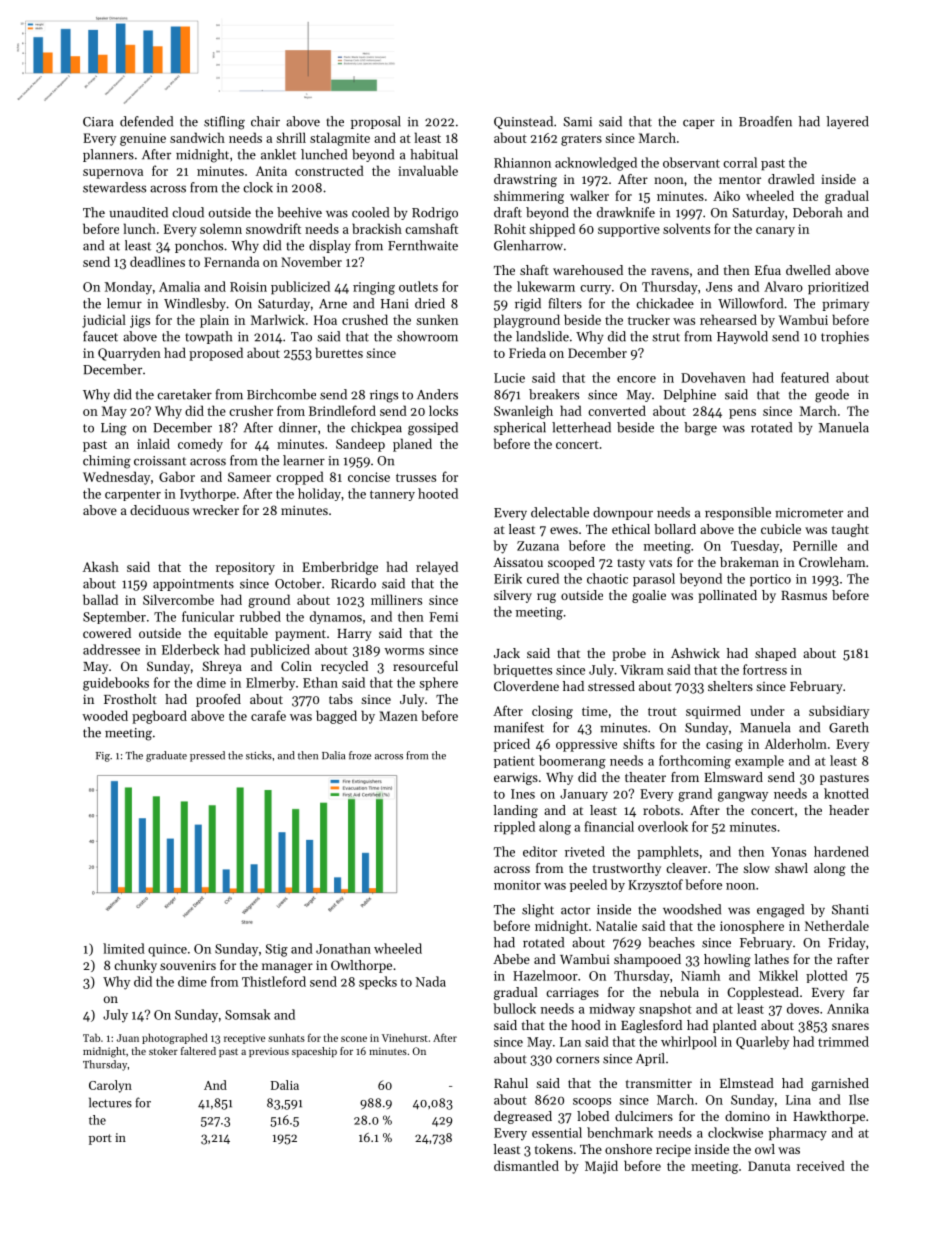 The height and width of the screenshot is (1233, 952). Describe the element at coordinates (523, 122) in the screenshot. I see `Quinstead` at that location.
